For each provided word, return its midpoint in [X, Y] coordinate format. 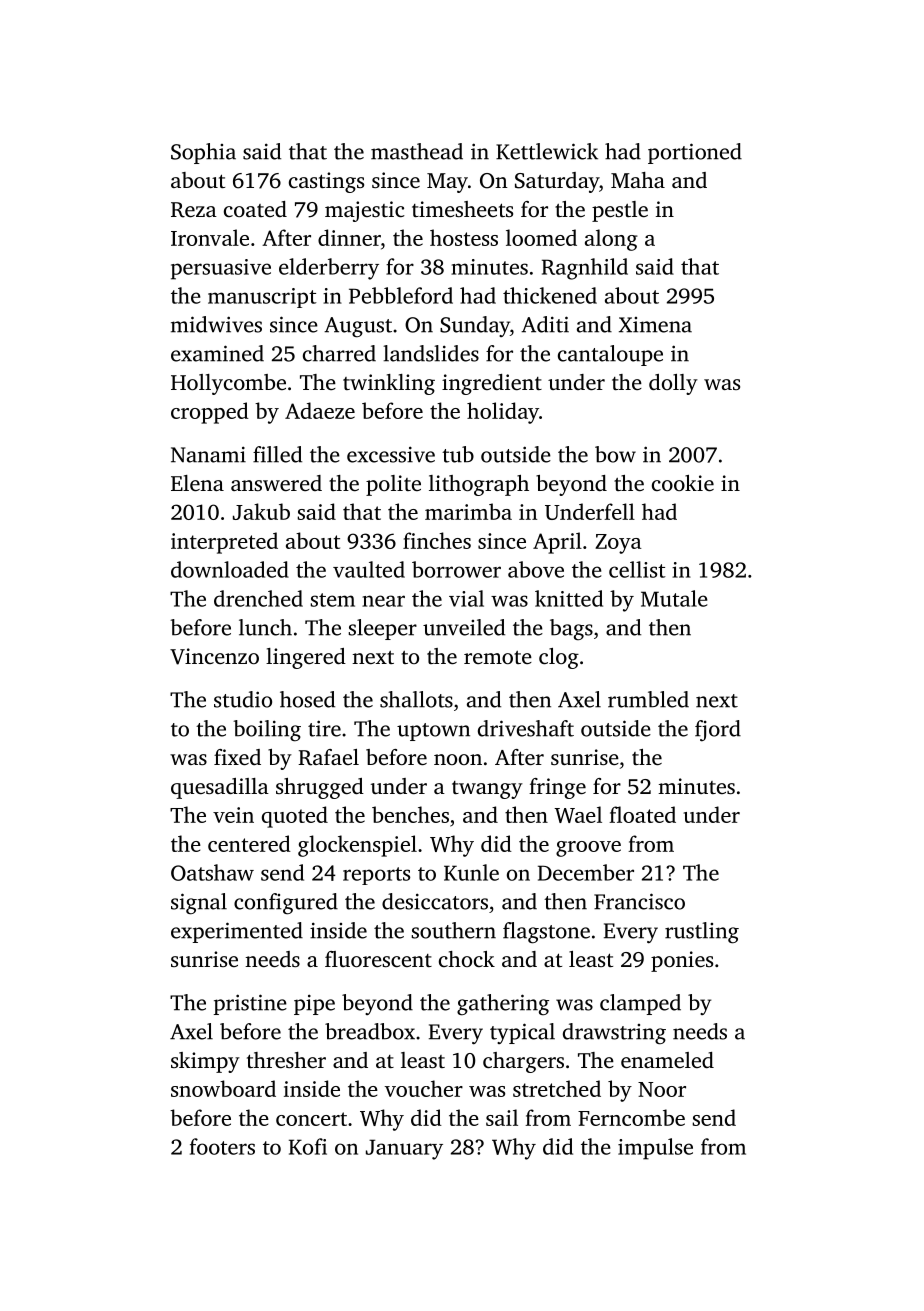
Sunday [475, 326]
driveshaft [526, 728]
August [358, 327]
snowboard [223, 1088]
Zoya [618, 544]
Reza [194, 210]
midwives [216, 324]
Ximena [655, 325]
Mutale [674, 598]
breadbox [370, 1031]
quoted [295, 817]
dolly [673, 384]
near [383, 601]
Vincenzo [214, 656]
